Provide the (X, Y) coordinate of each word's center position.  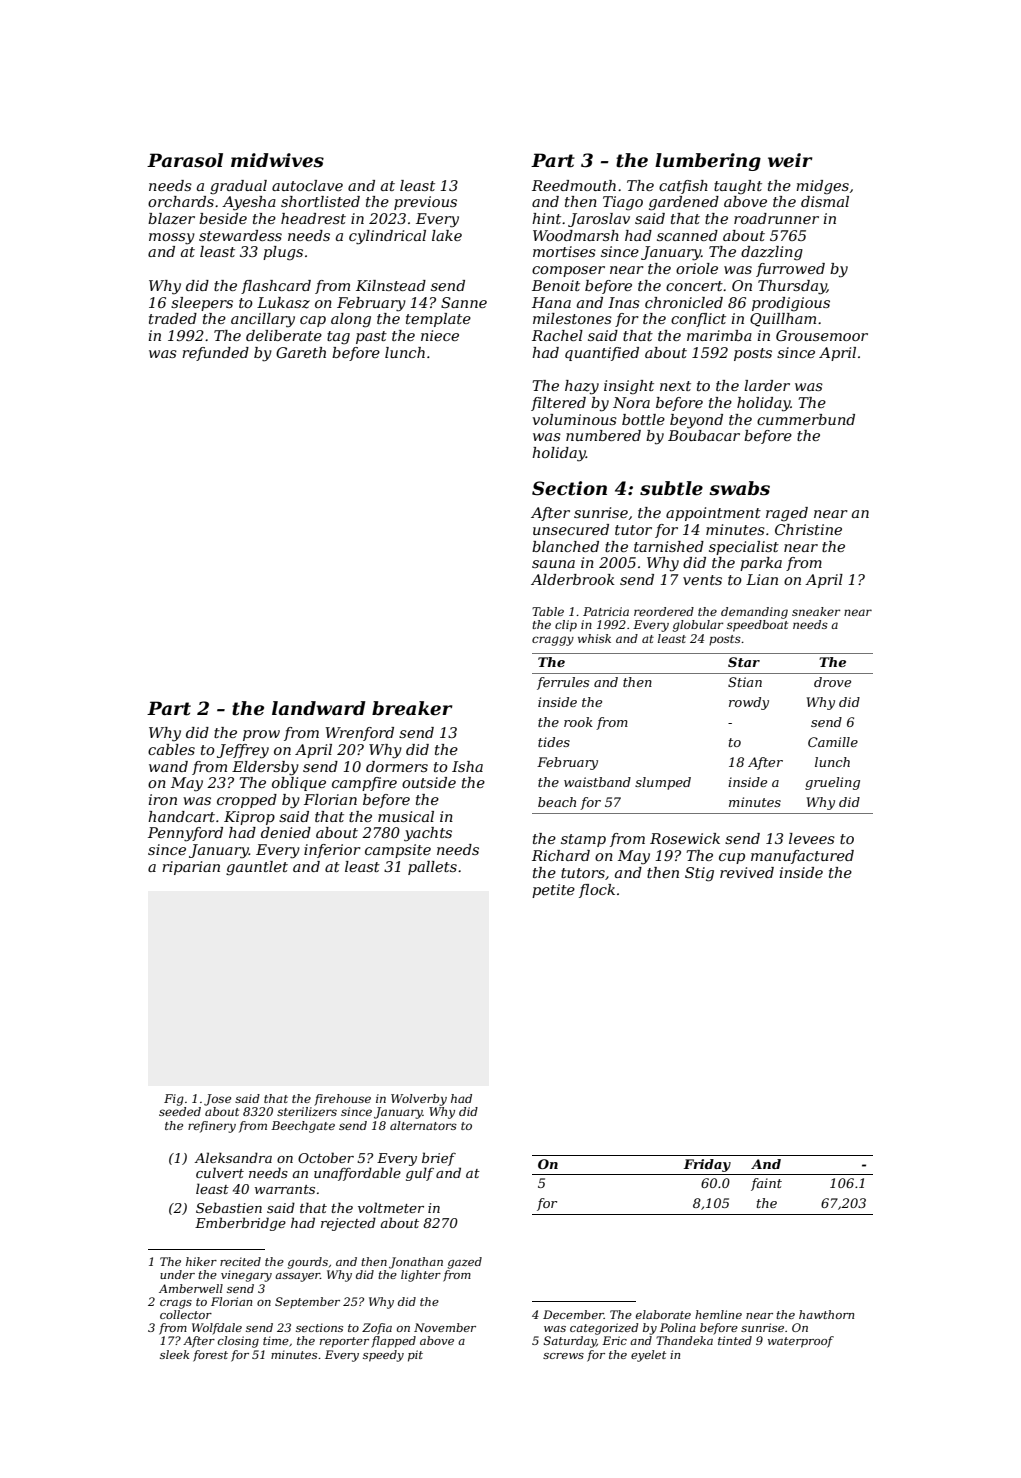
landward (319, 708)
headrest (313, 218)
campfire (364, 784)
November (445, 1327)
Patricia (606, 611)
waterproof (801, 1342)
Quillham (783, 320)
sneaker (816, 611)
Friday (707, 1165)
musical (406, 816)
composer (568, 271)
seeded (180, 1111)
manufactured (802, 857)
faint (766, 1184)
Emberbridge (240, 1224)
